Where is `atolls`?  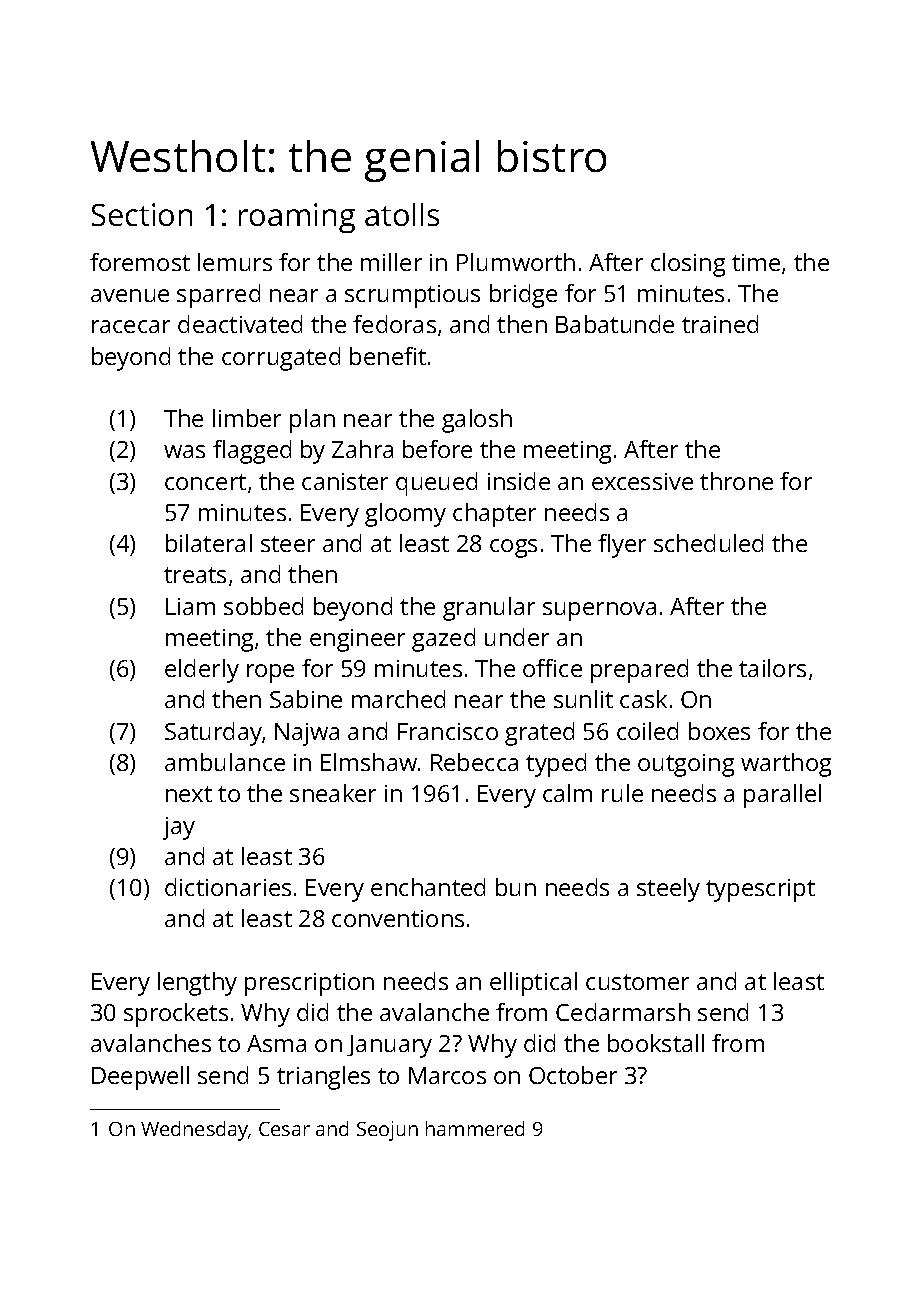
atolls is located at coordinates (402, 214).
